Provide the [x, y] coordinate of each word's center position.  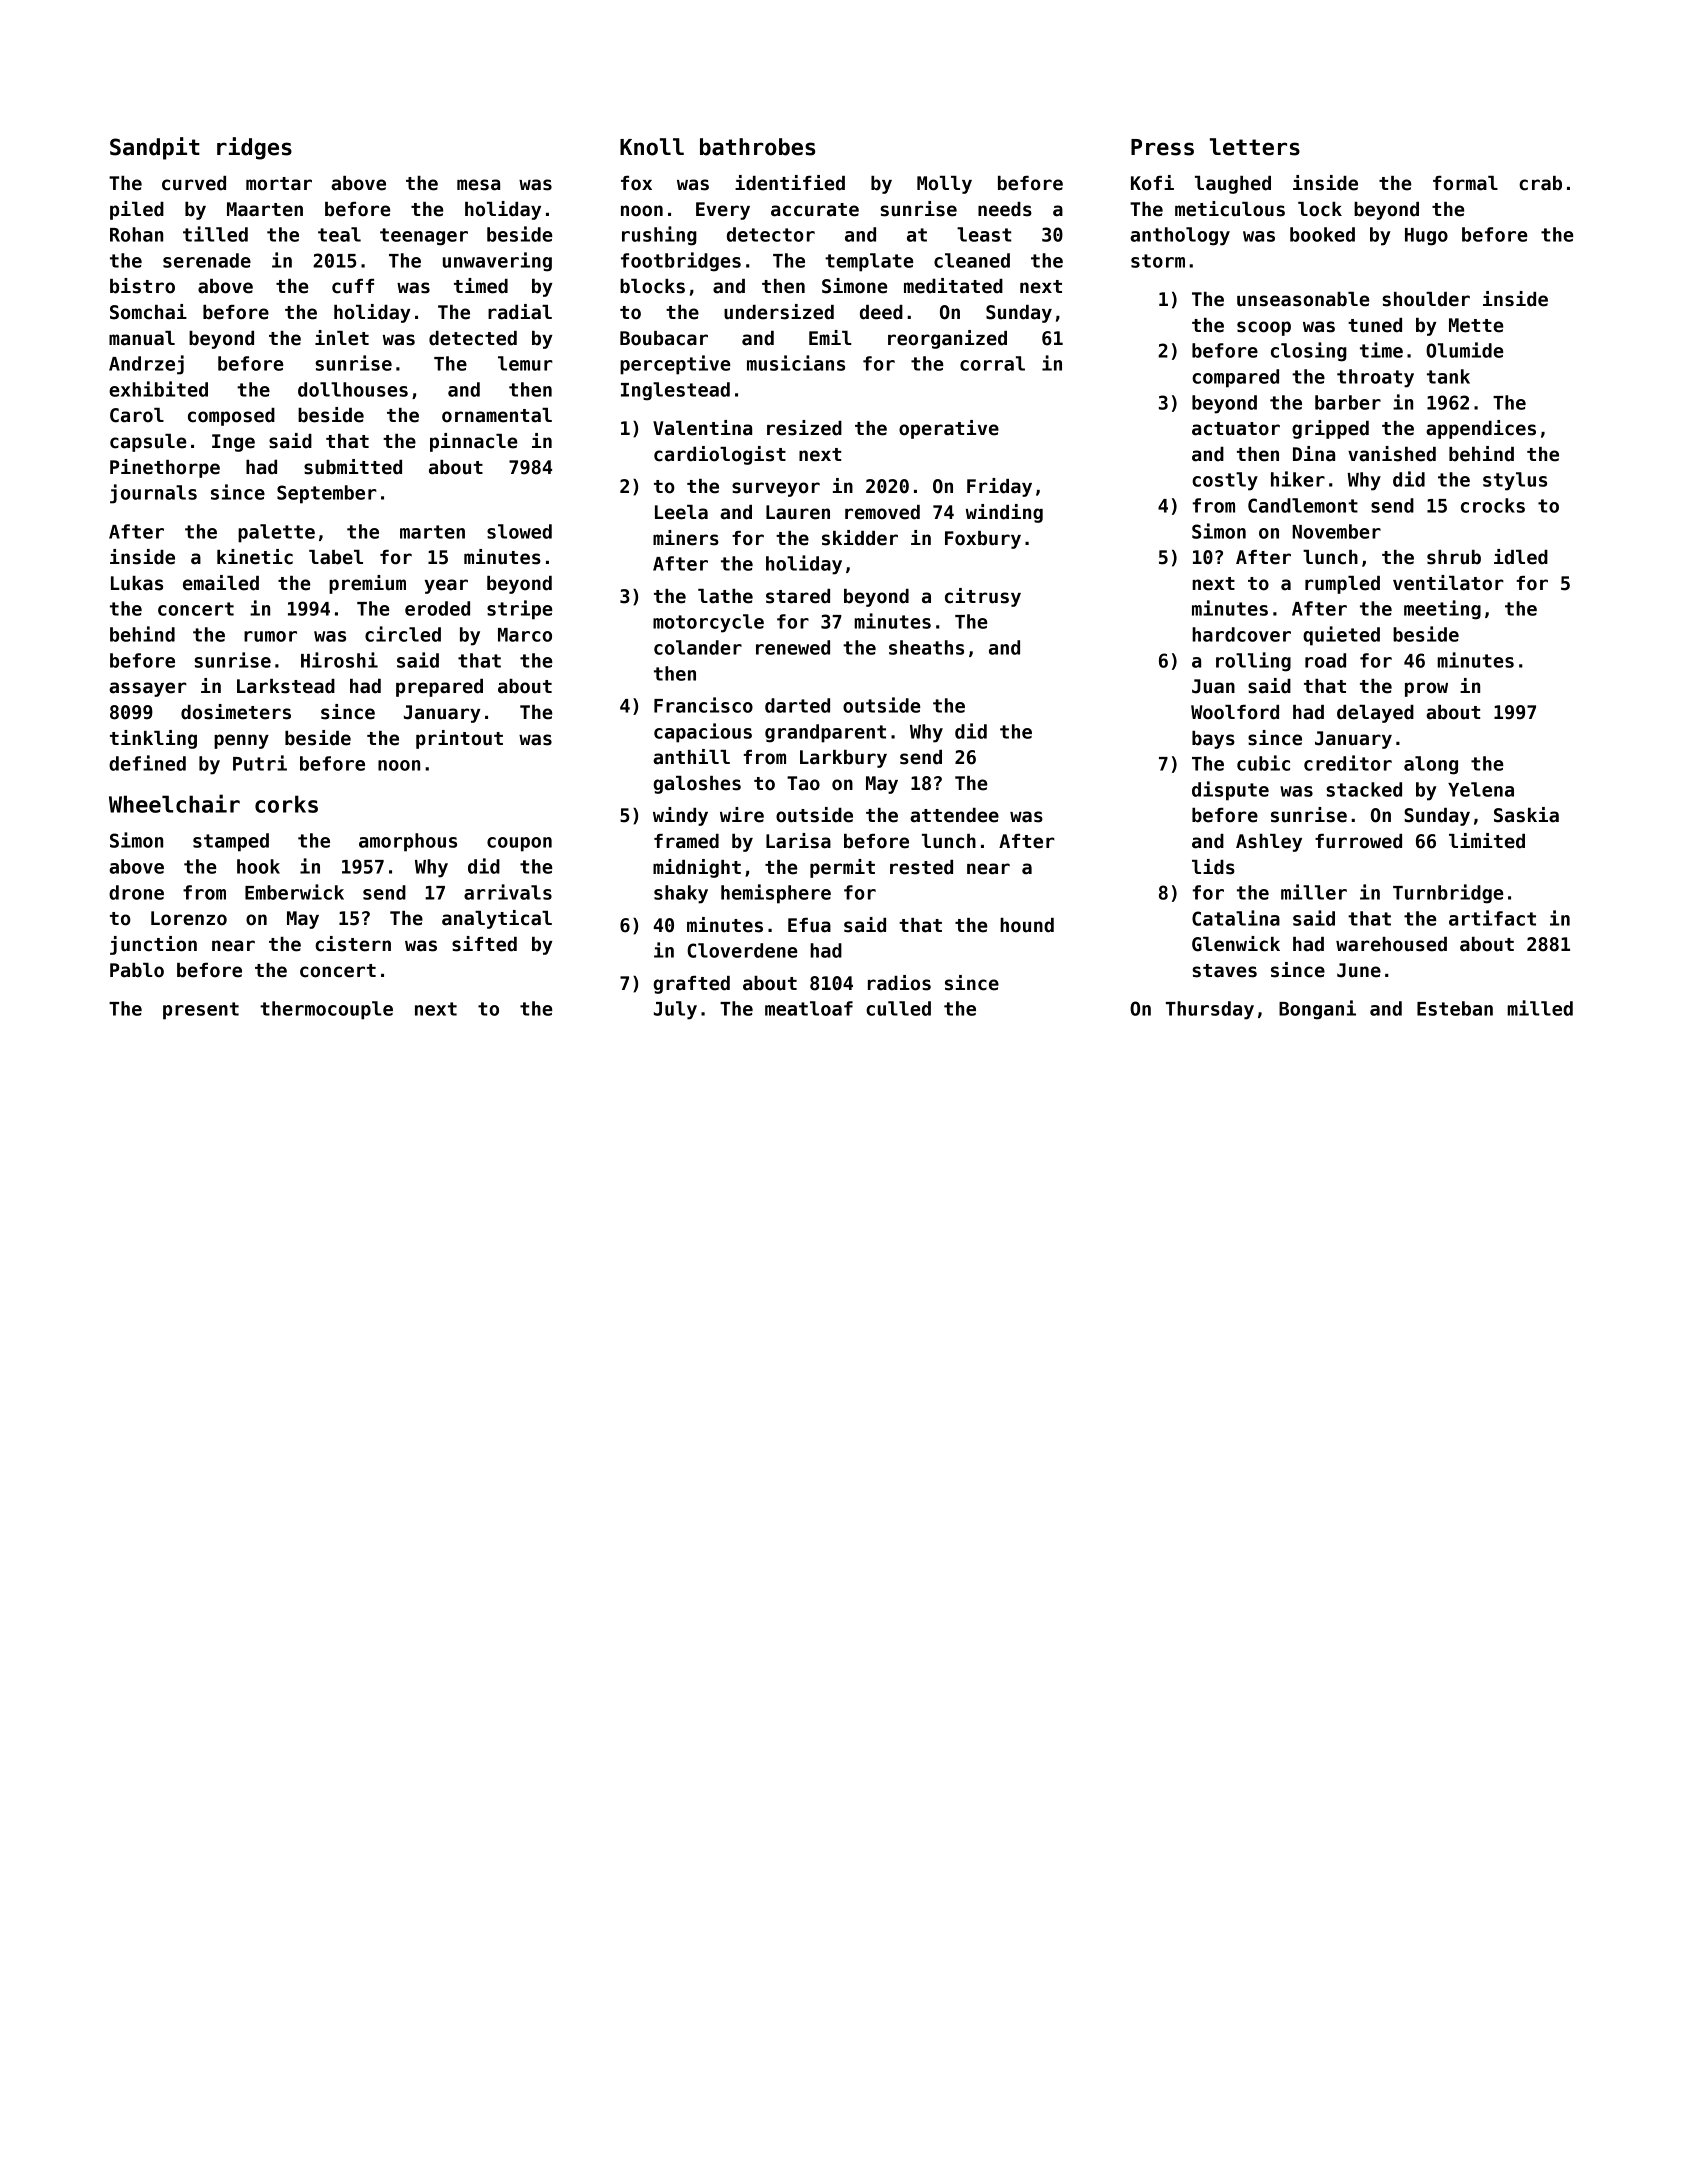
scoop [1264, 328]
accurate [815, 210]
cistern [353, 944]
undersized [779, 312]
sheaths [926, 647]
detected [473, 338]
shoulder [1426, 299]
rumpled [1342, 585]
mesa [478, 185]
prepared [439, 688]
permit [842, 868]
